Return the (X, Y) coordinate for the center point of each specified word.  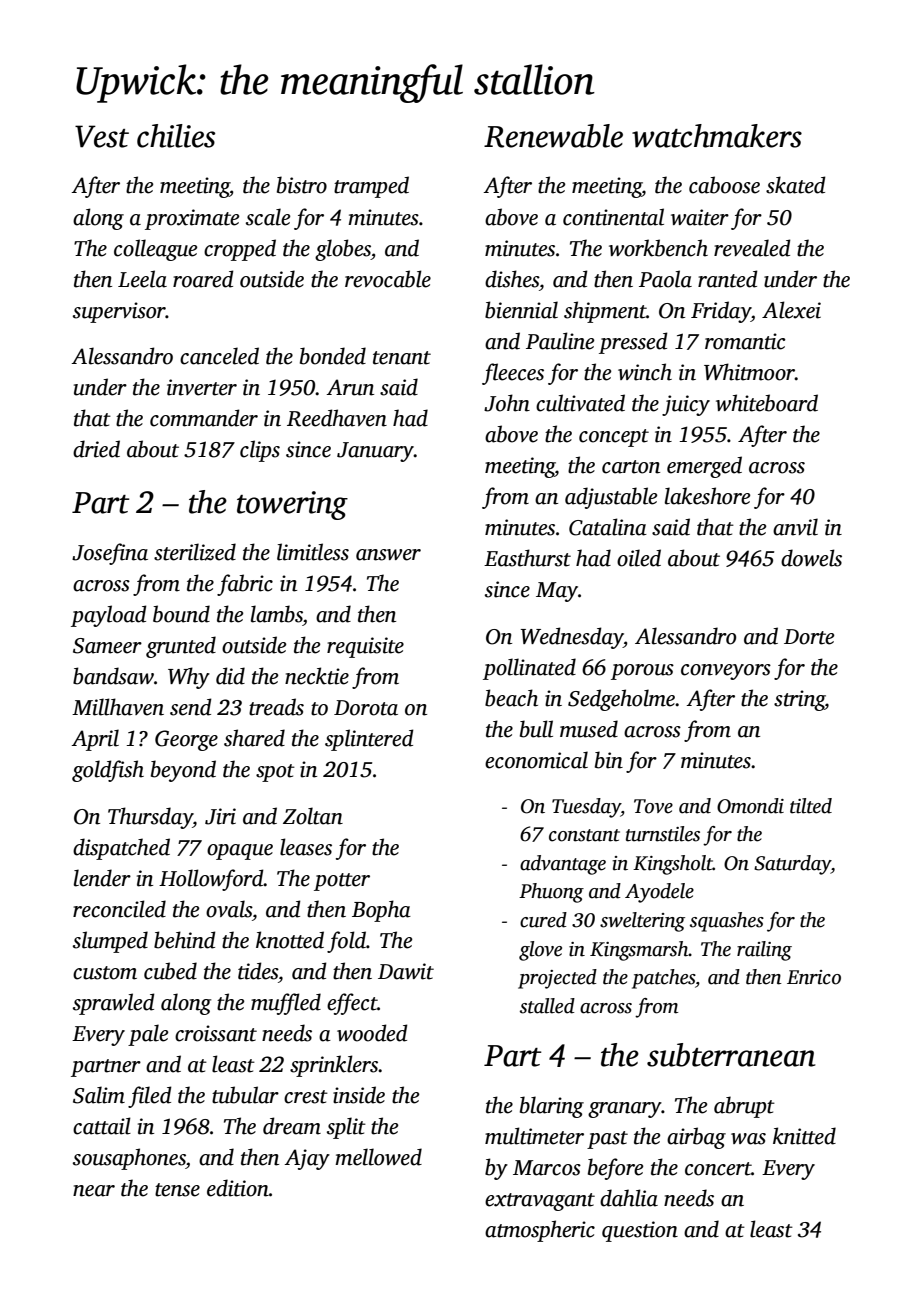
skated (796, 185)
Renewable (553, 136)
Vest (102, 136)
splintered (369, 740)
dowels (811, 558)
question (640, 1231)
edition (238, 1188)
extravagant (540, 1202)
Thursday (150, 818)
